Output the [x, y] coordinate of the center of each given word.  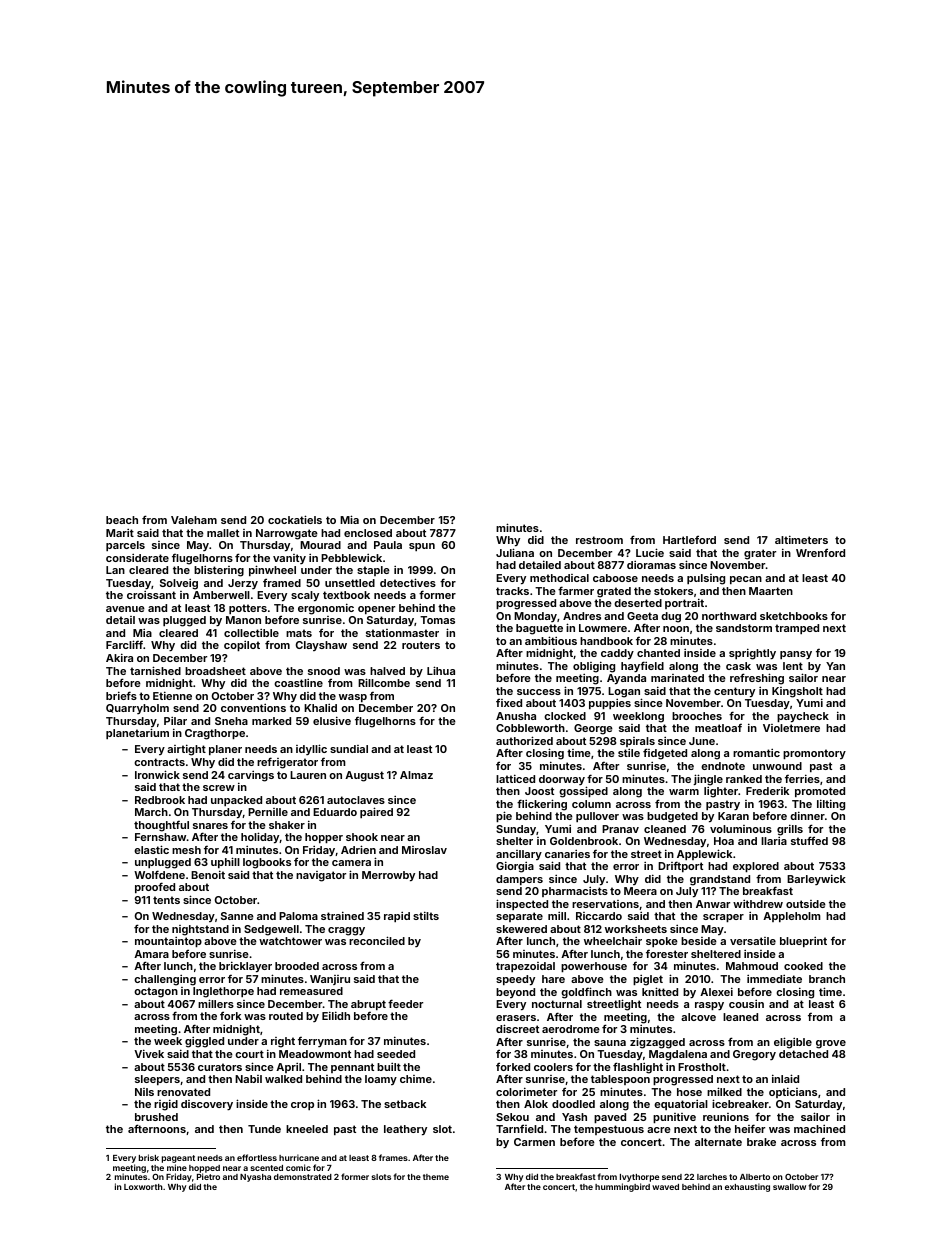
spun [422, 547]
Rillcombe [384, 682]
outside [806, 904]
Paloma [298, 916]
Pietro [208, 1177]
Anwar [713, 904]
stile [629, 753]
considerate [137, 557]
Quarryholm [137, 709]
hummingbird [622, 1187]
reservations [605, 904]
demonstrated [303, 1177]
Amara [151, 954]
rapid [397, 916]
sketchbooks [794, 616]
